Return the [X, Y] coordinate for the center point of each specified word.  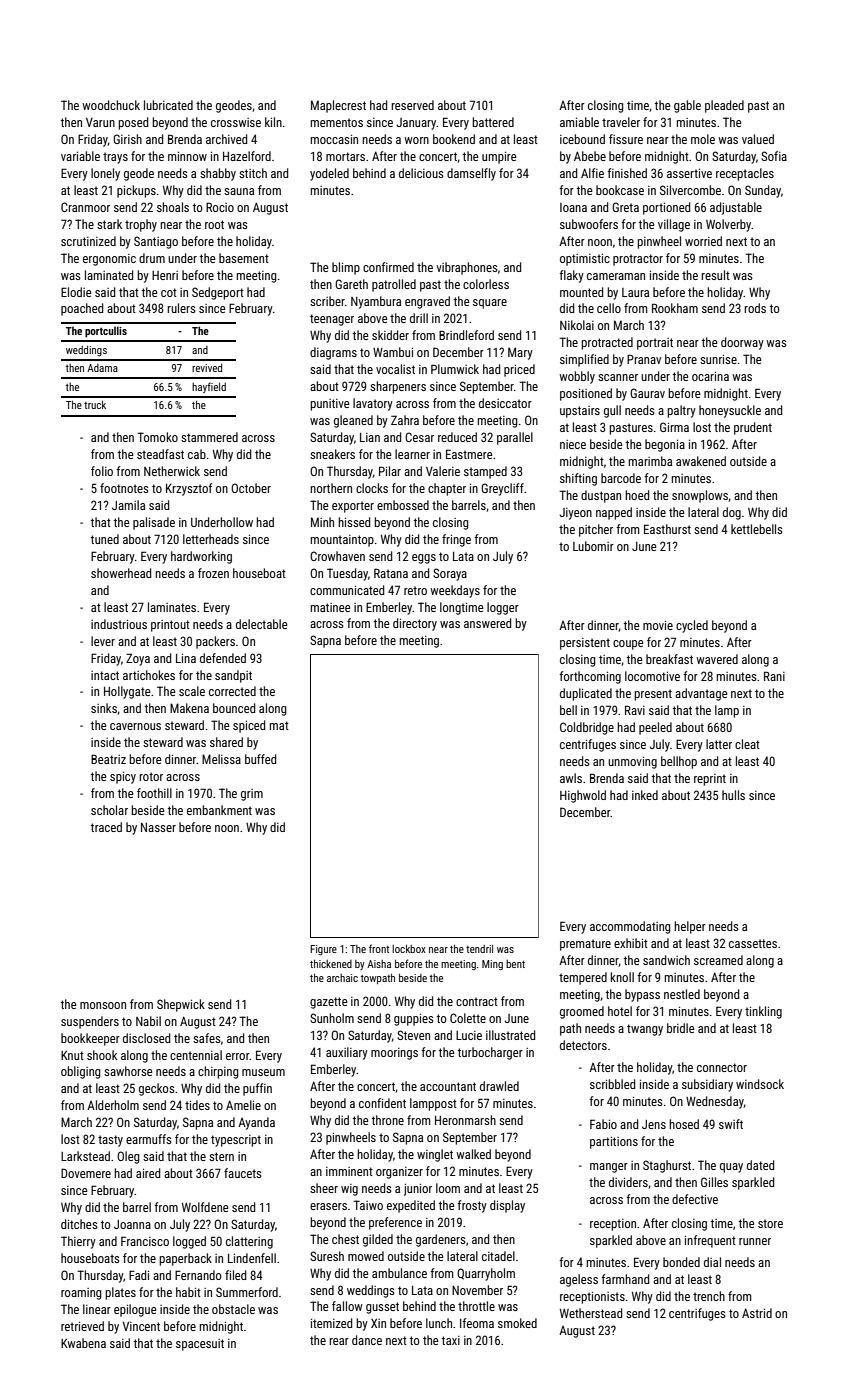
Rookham [675, 308]
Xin [378, 1323]
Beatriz [108, 759]
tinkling [763, 1012]
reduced [457, 437]
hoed [637, 495]
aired [148, 1173]
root [214, 224]
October [251, 488]
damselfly [471, 174]
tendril [479, 949]
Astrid [757, 1313]
